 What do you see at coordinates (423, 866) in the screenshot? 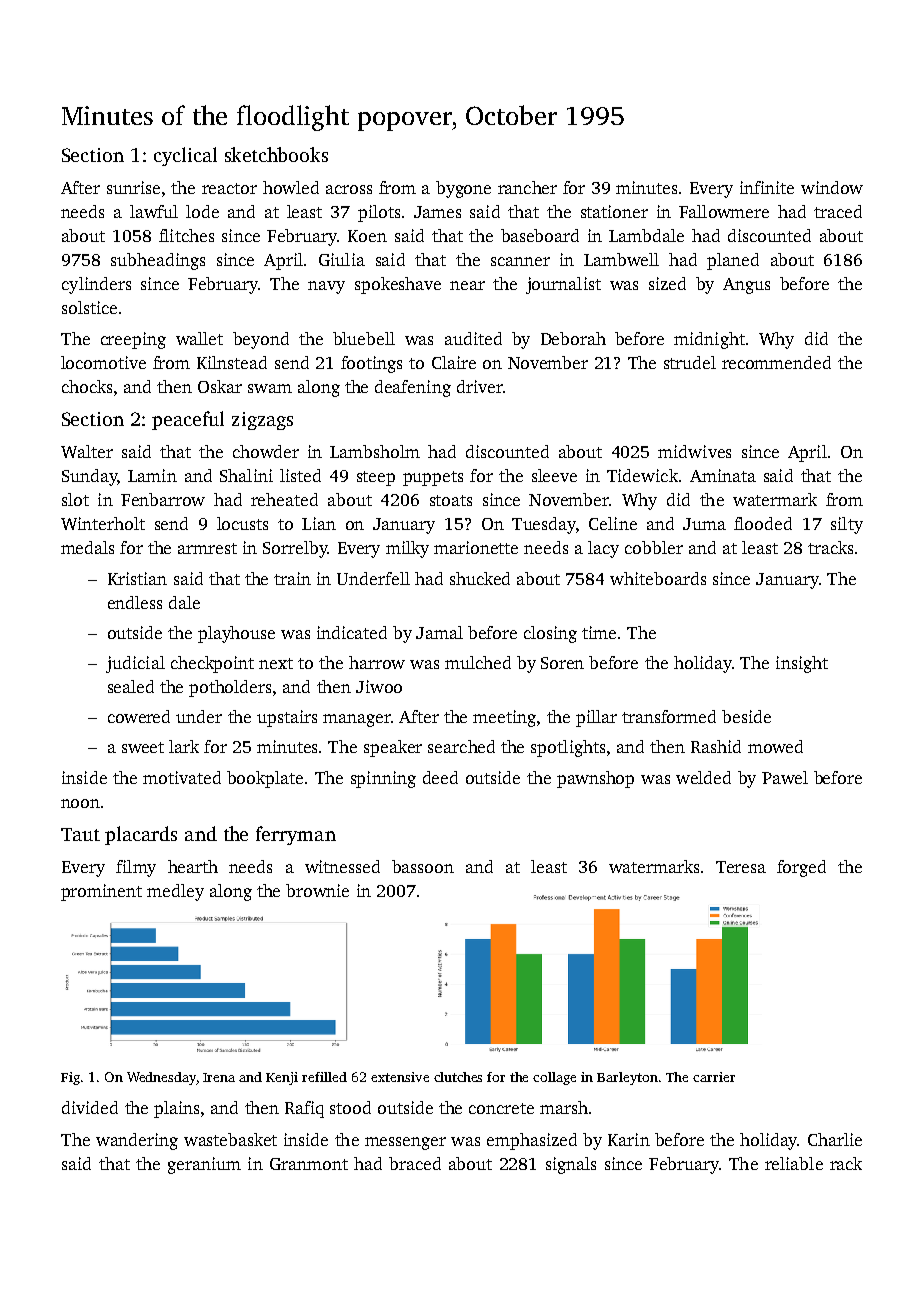
I see `bassoon` at bounding box center [423, 866].
